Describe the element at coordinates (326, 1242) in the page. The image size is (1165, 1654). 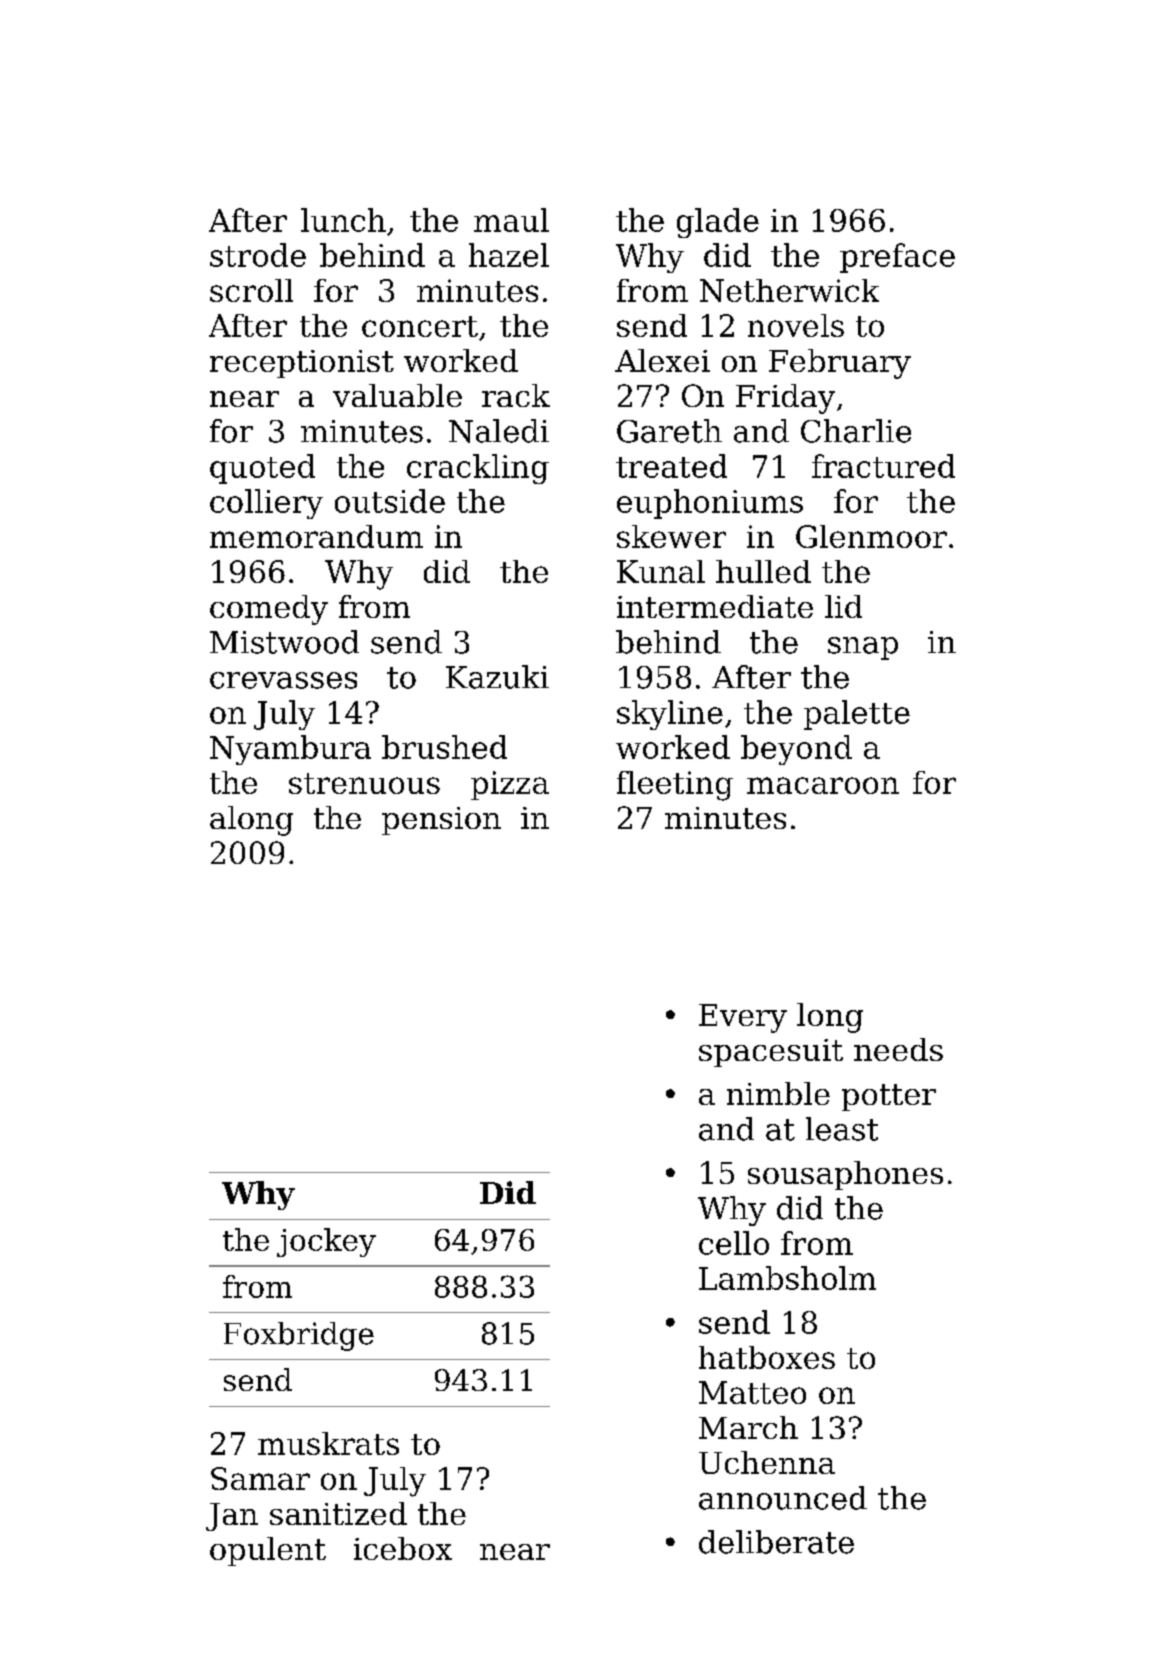
I see `jockey` at that location.
